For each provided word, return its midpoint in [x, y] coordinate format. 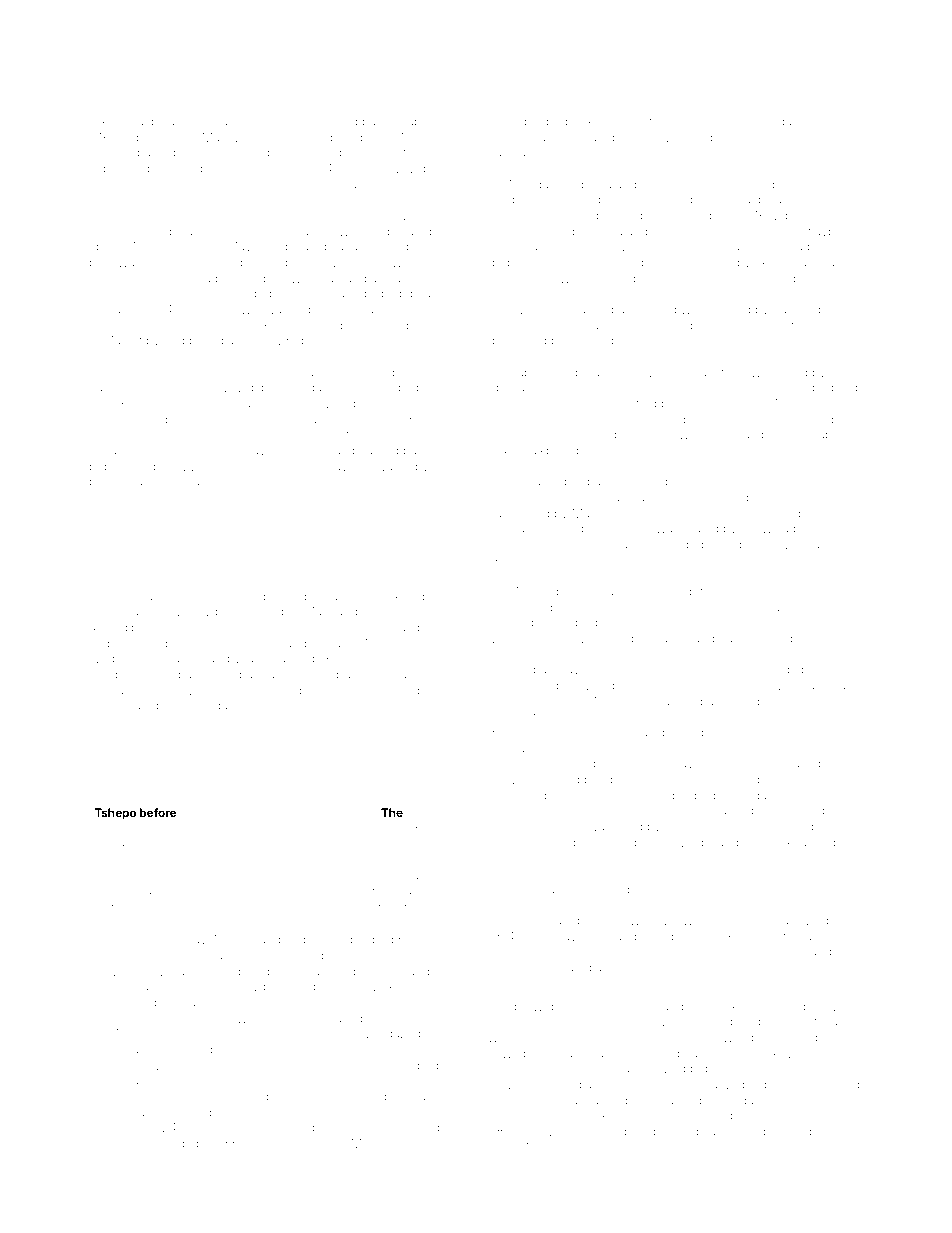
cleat [703, 121]
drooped [543, 122]
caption [131, 692]
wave [391, 467]
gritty [702, 484]
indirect [358, 659]
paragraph [786, 671]
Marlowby [131, 342]
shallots [272, 184]
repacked [158, 1160]
